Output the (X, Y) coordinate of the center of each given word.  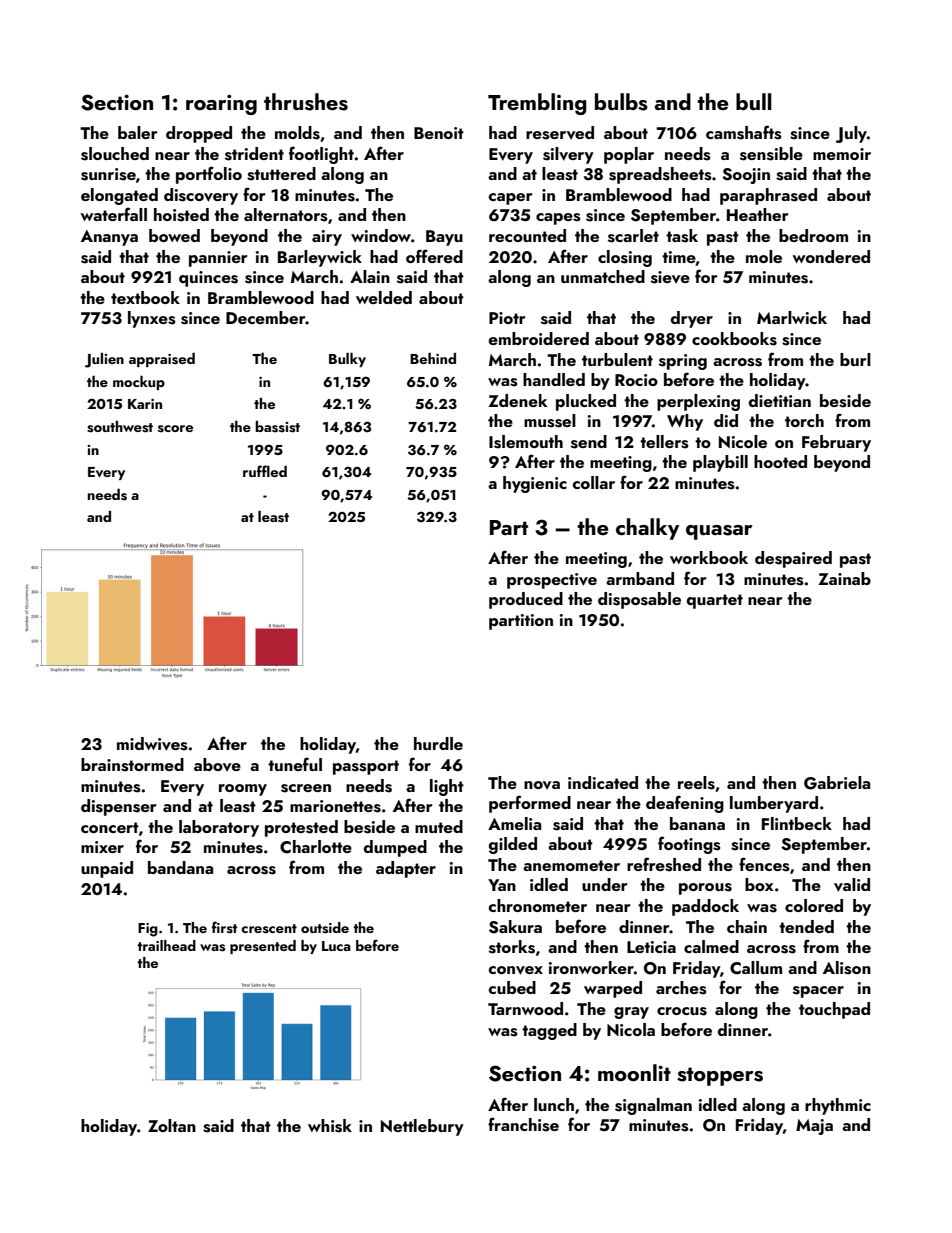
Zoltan (172, 1125)
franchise (523, 1124)
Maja (814, 1127)
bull (754, 101)
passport (366, 767)
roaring (221, 105)
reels (696, 783)
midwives (152, 744)
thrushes (306, 102)
